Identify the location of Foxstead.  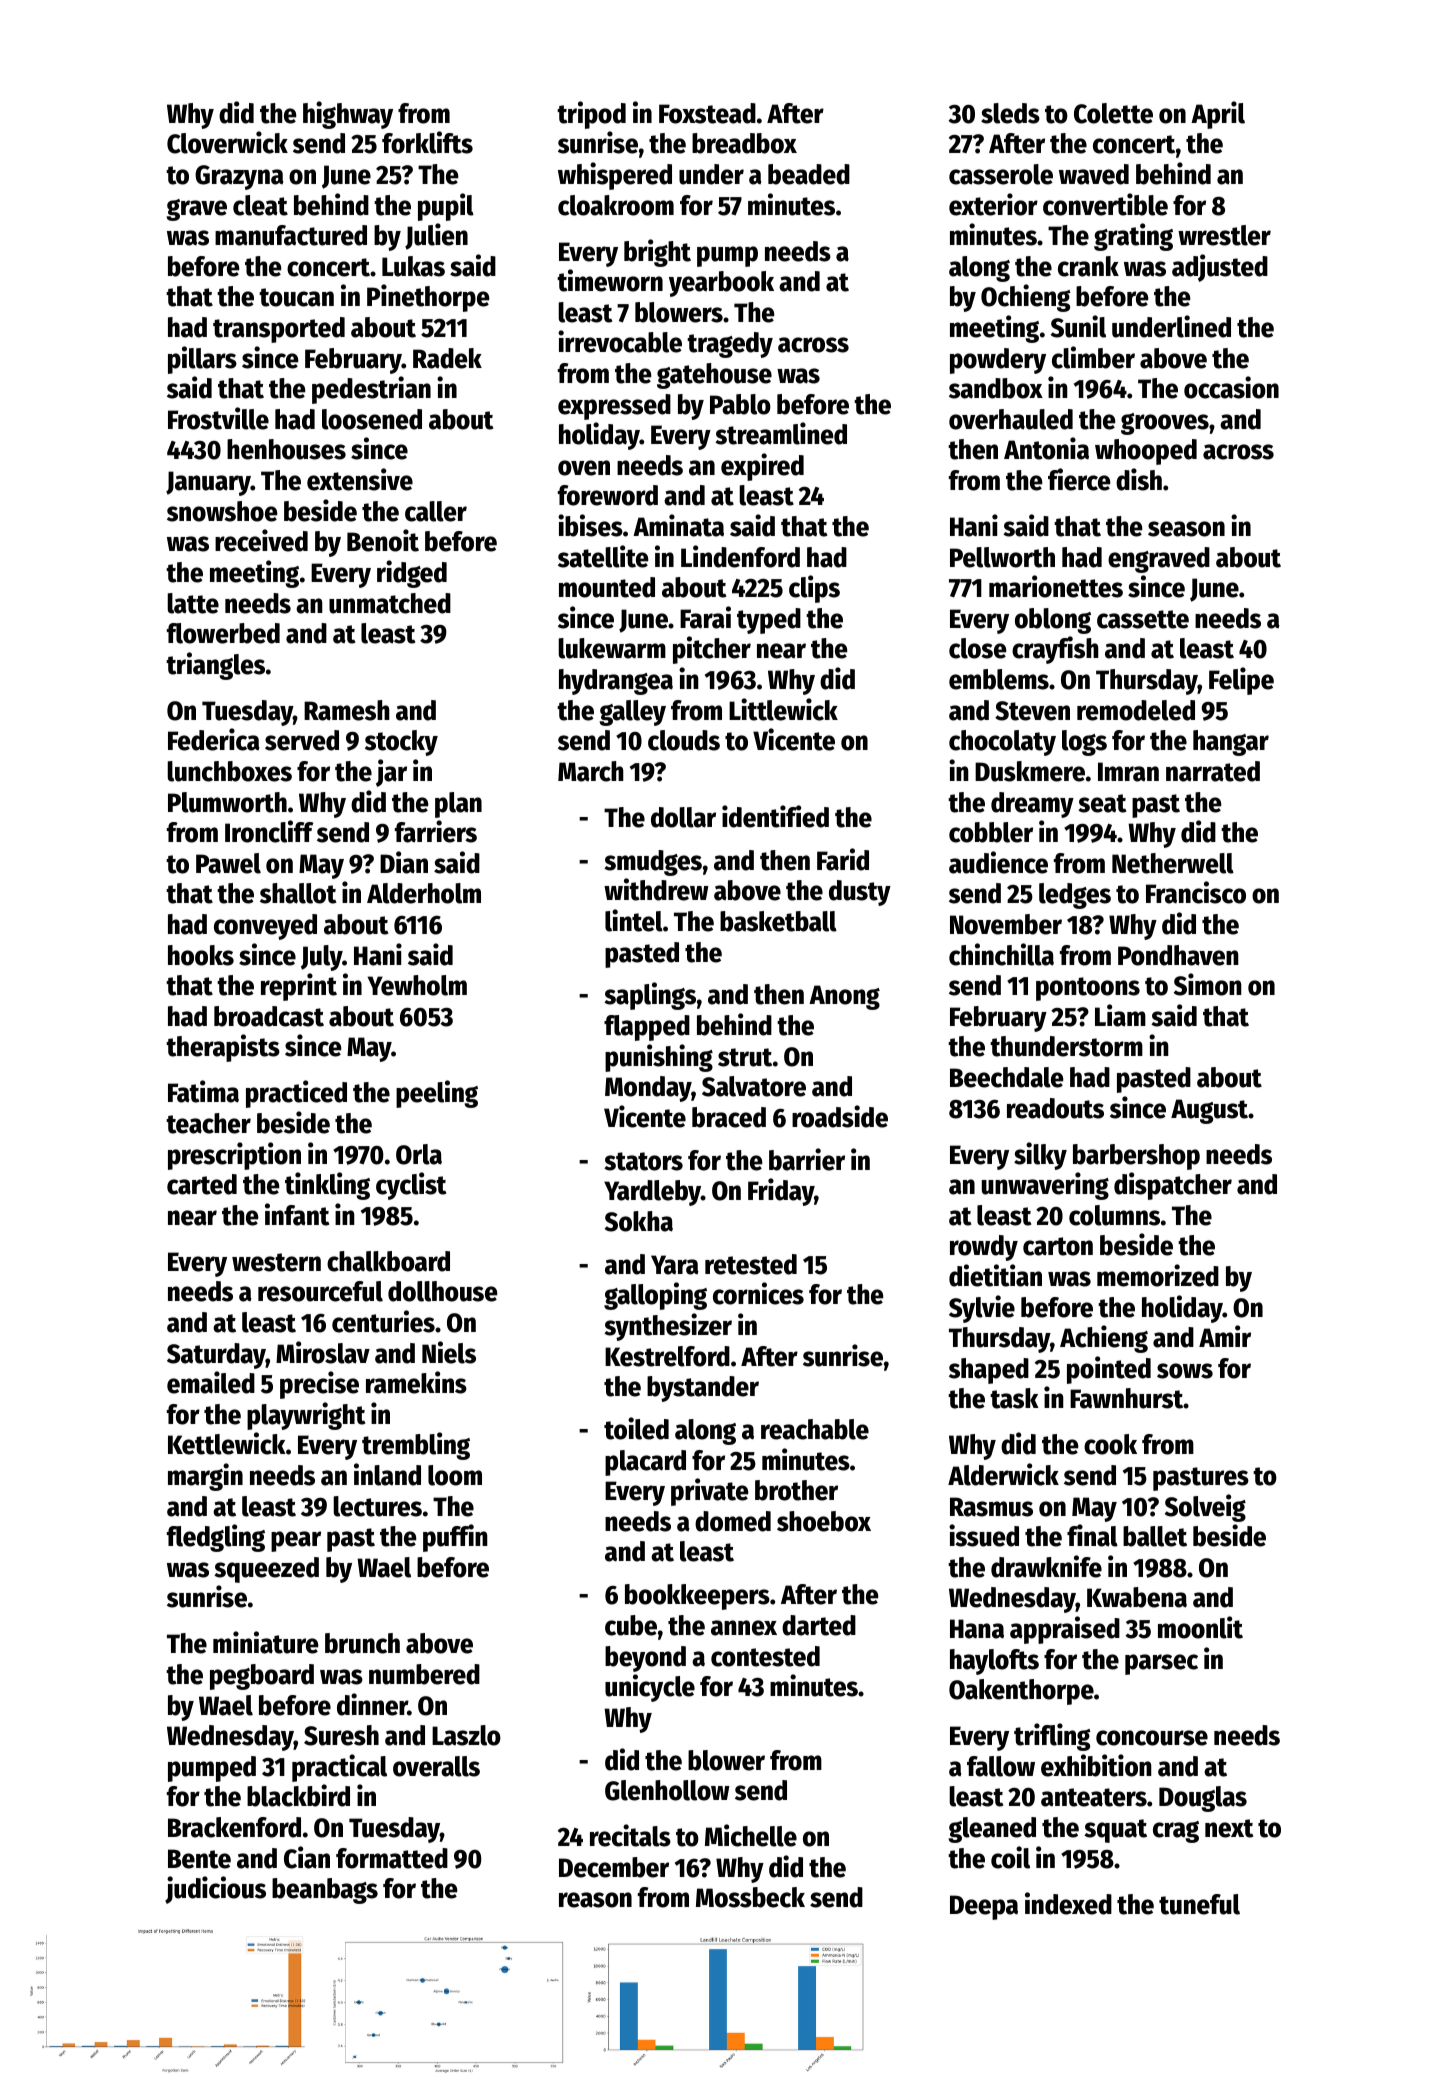
(707, 113).
